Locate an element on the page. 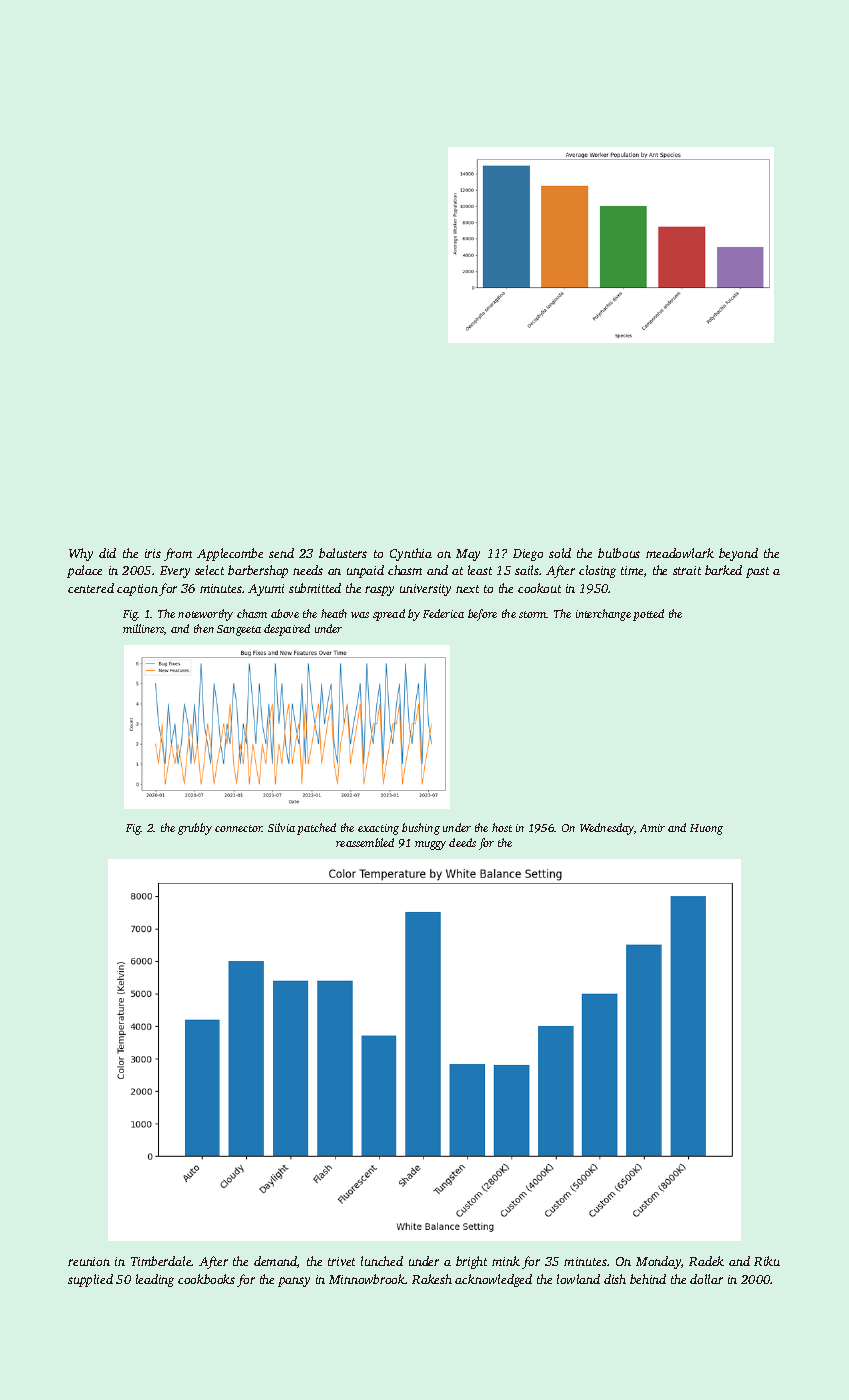 This page has width=849, height=1400. Huong is located at coordinates (706, 829).
